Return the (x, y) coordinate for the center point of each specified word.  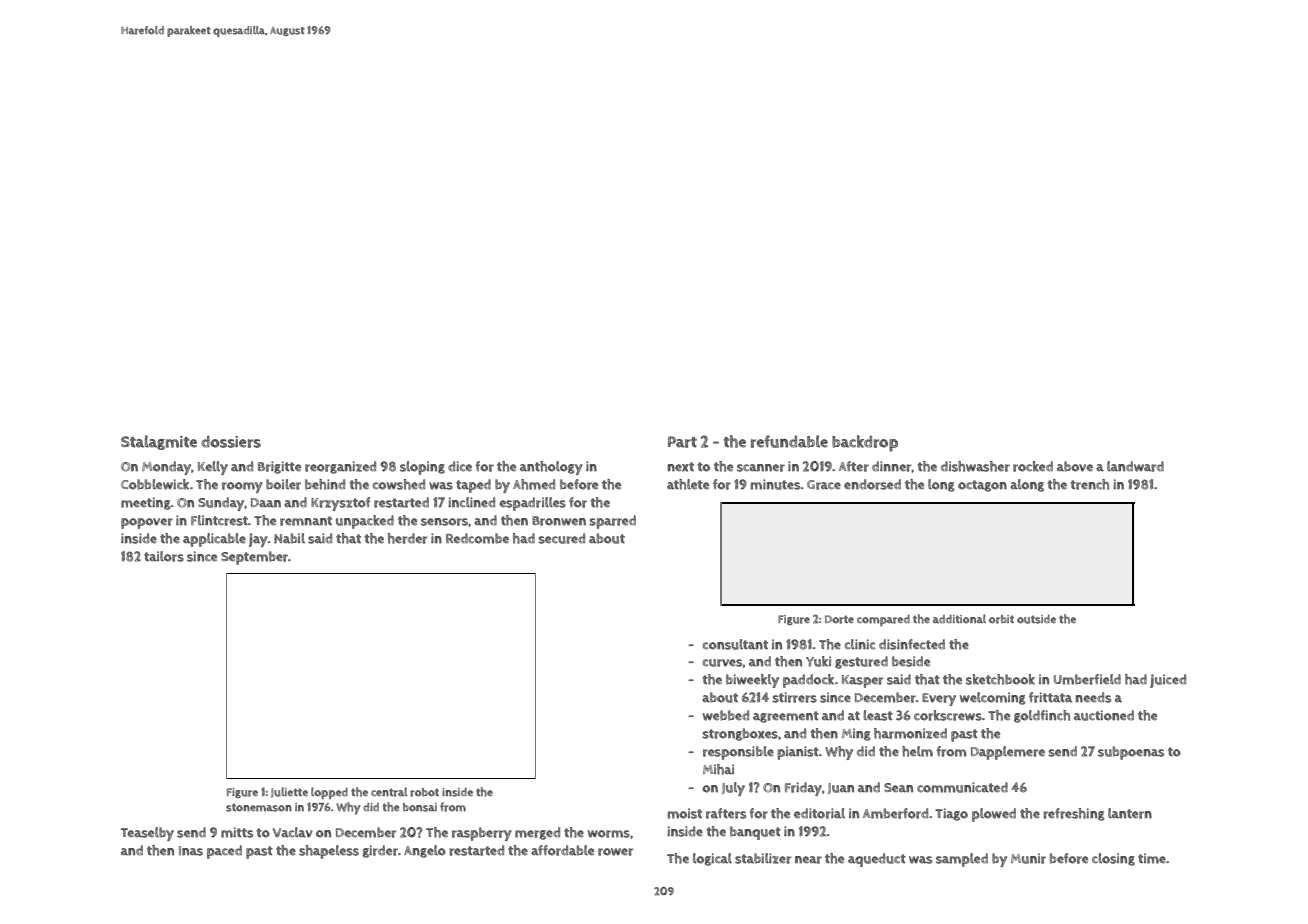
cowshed (399, 484)
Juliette (289, 792)
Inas (191, 851)
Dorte (839, 619)
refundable (789, 441)
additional (959, 619)
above (1075, 466)
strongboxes (740, 734)
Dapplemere (1008, 753)
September (254, 558)
